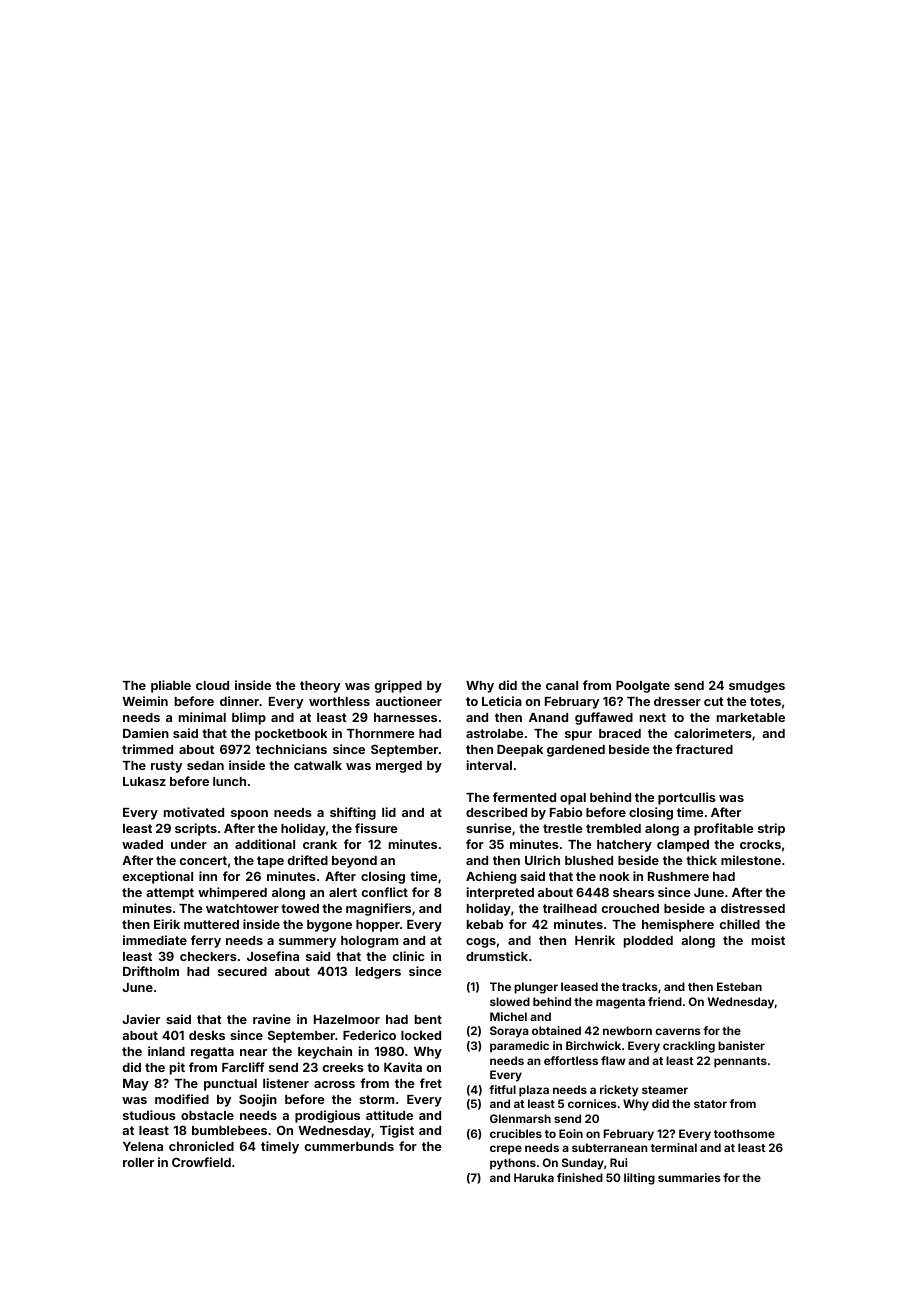 The image size is (908, 1316). Describe the element at coordinates (145, 701) in the page. I see `Weimin` at that location.
